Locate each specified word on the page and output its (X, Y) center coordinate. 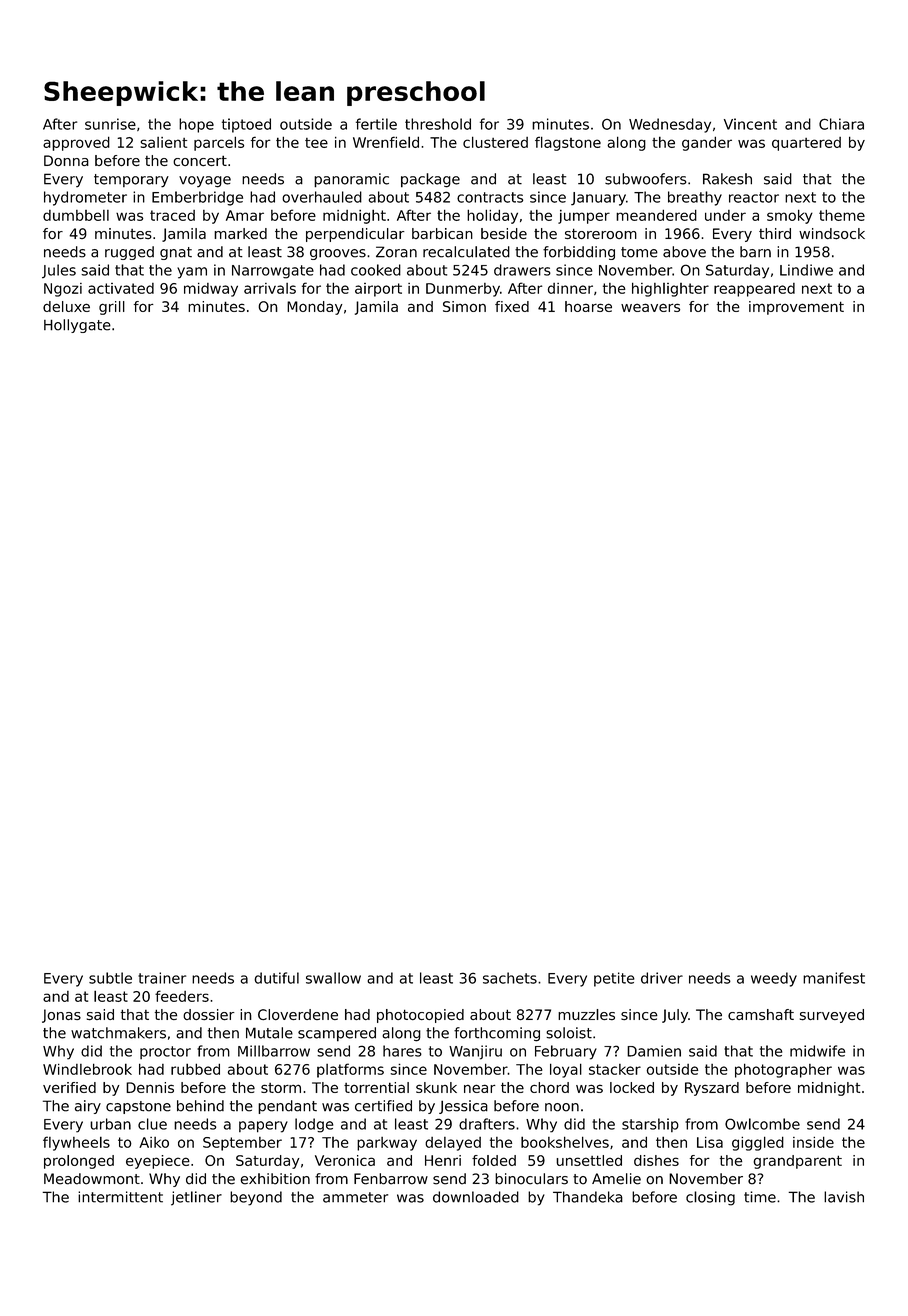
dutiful (276, 978)
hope (196, 125)
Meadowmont (92, 1179)
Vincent (750, 124)
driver (662, 978)
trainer (162, 978)
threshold (438, 124)
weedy (774, 979)
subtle (110, 978)
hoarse (588, 306)
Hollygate (77, 326)
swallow (333, 978)
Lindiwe (806, 270)
